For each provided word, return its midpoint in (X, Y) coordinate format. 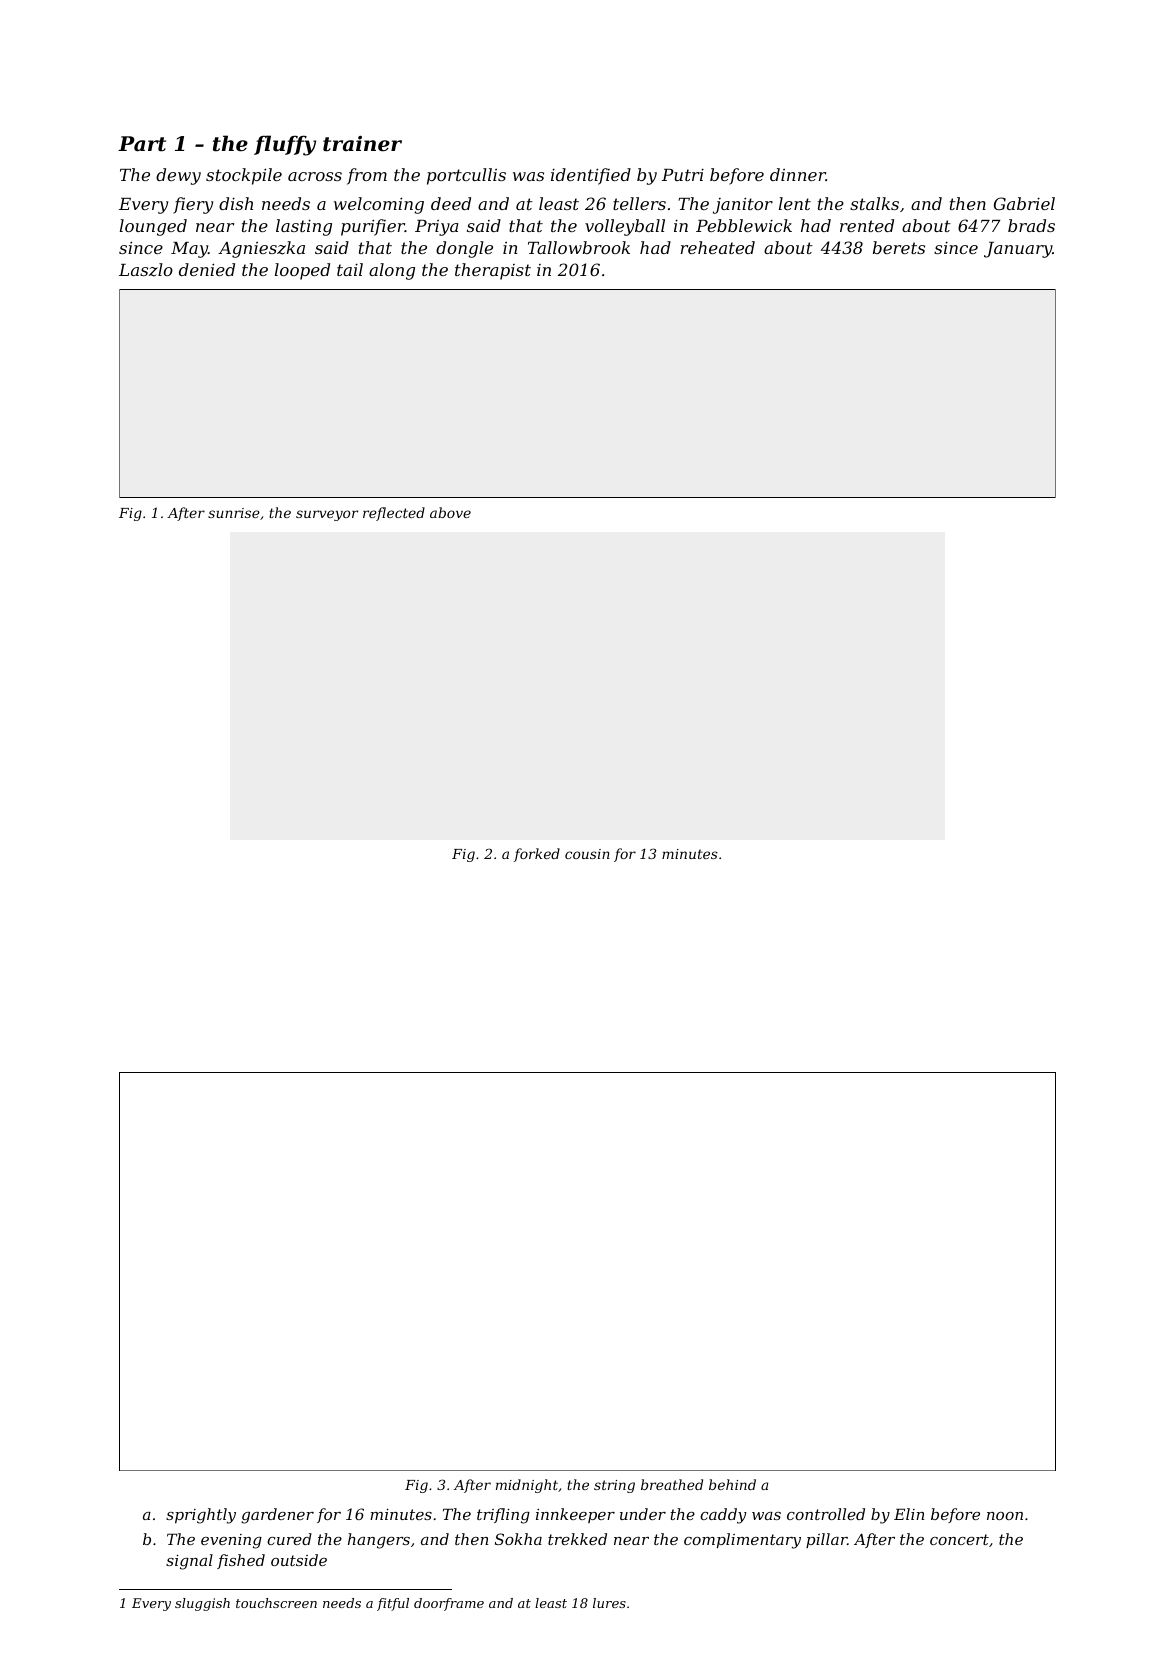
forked (537, 855)
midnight (527, 1486)
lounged (153, 227)
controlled (826, 1514)
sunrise (234, 513)
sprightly (201, 1516)
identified (591, 176)
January (1018, 250)
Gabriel (1024, 203)
